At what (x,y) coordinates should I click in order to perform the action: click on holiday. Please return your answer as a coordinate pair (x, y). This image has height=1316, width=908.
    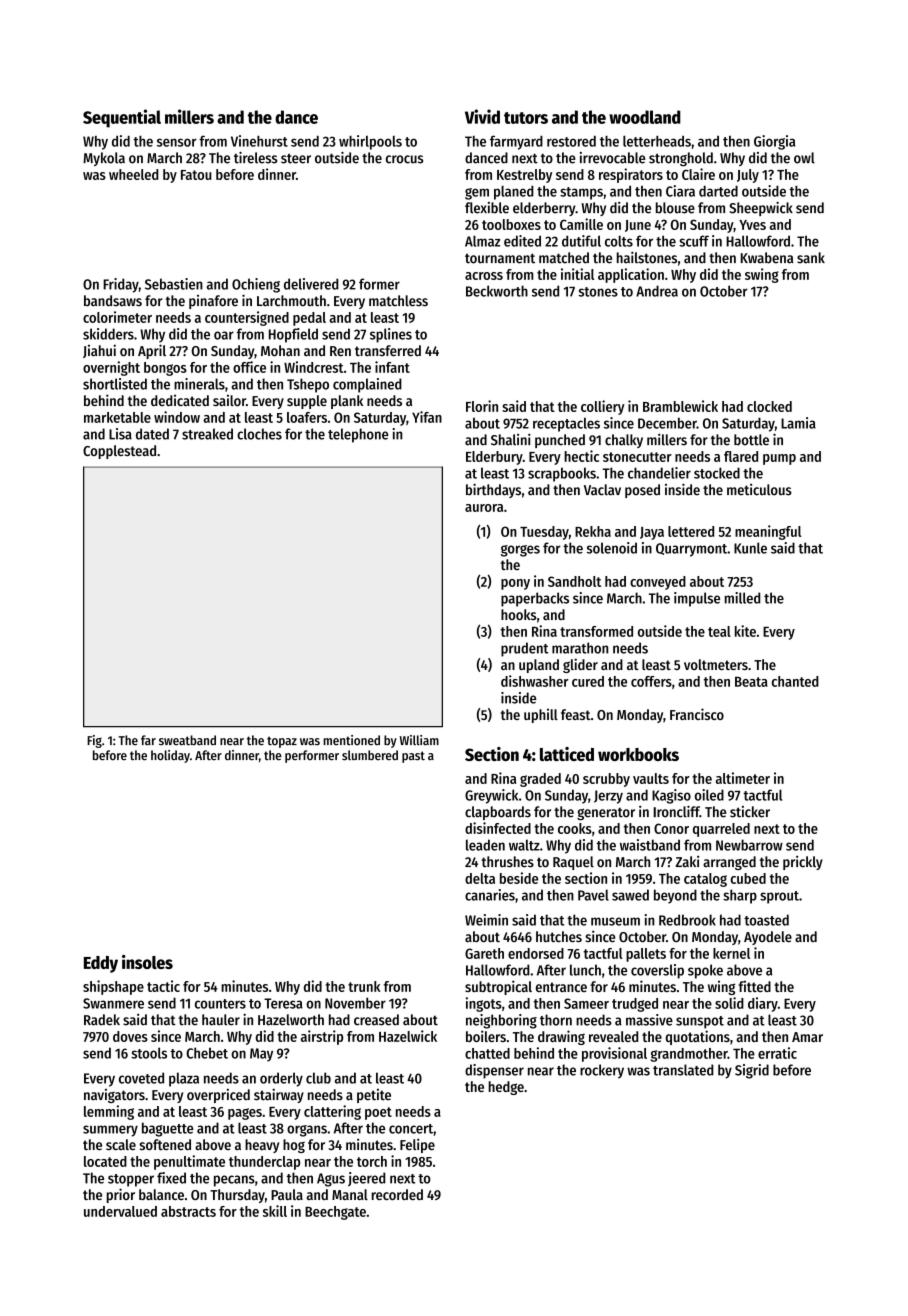
    Looking at the image, I should click on (170, 756).
